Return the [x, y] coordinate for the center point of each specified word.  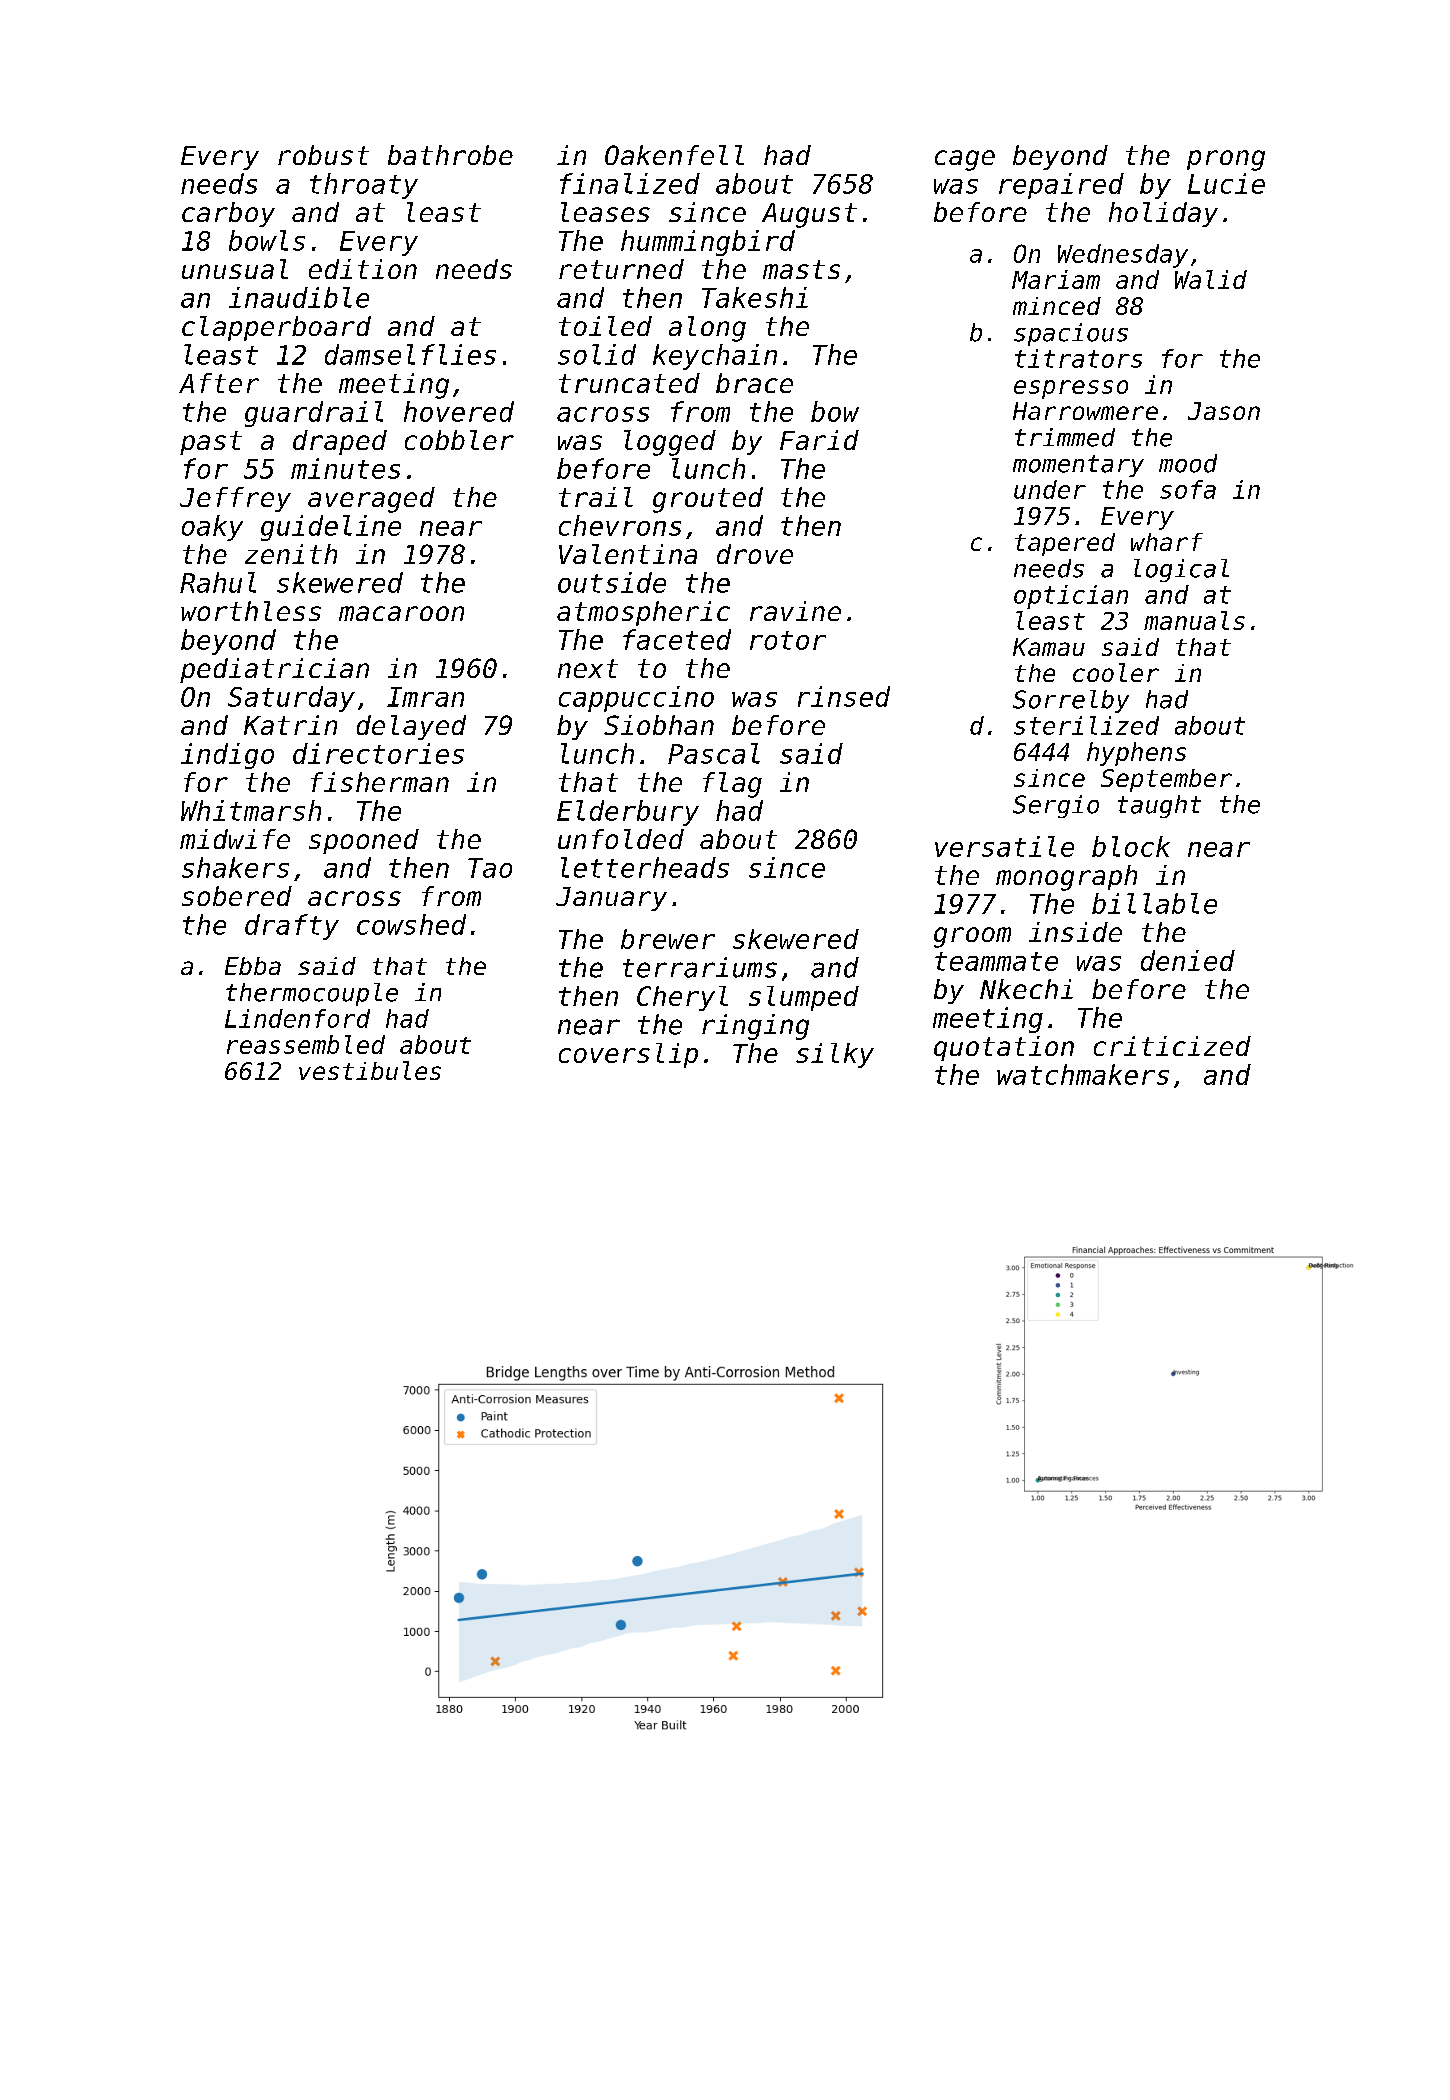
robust [323, 155]
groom [972, 937]
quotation [1004, 1048]
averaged [371, 500]
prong [1226, 160]
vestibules [370, 1070]
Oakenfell [674, 155]
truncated [629, 383]
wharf [1167, 542]
